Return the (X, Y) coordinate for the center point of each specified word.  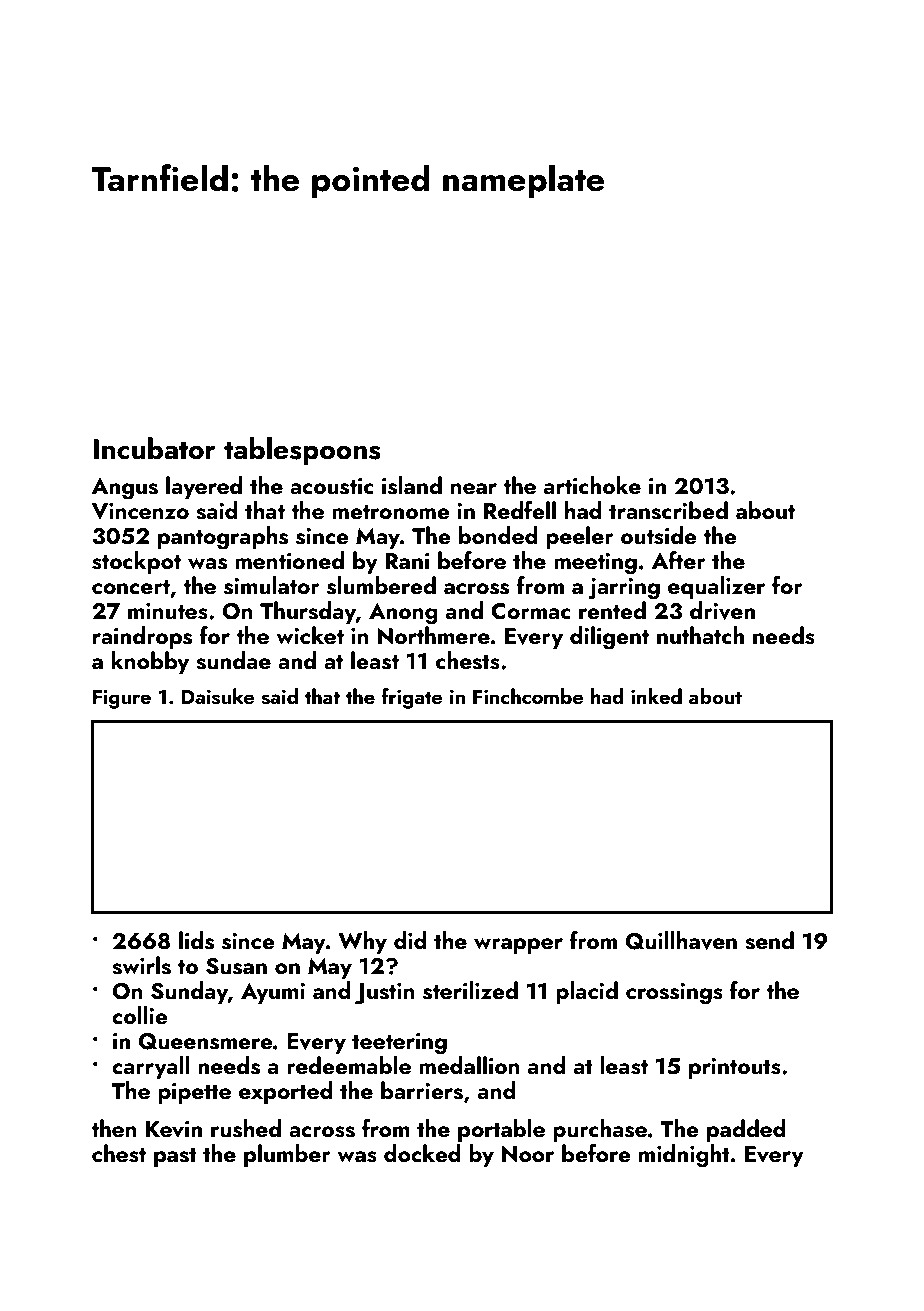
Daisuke (218, 696)
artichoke (592, 485)
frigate (412, 698)
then (114, 1128)
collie (140, 1015)
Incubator (154, 448)
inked (656, 696)
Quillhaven (681, 940)
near (474, 488)
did (410, 940)
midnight (684, 1156)
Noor (528, 1154)
